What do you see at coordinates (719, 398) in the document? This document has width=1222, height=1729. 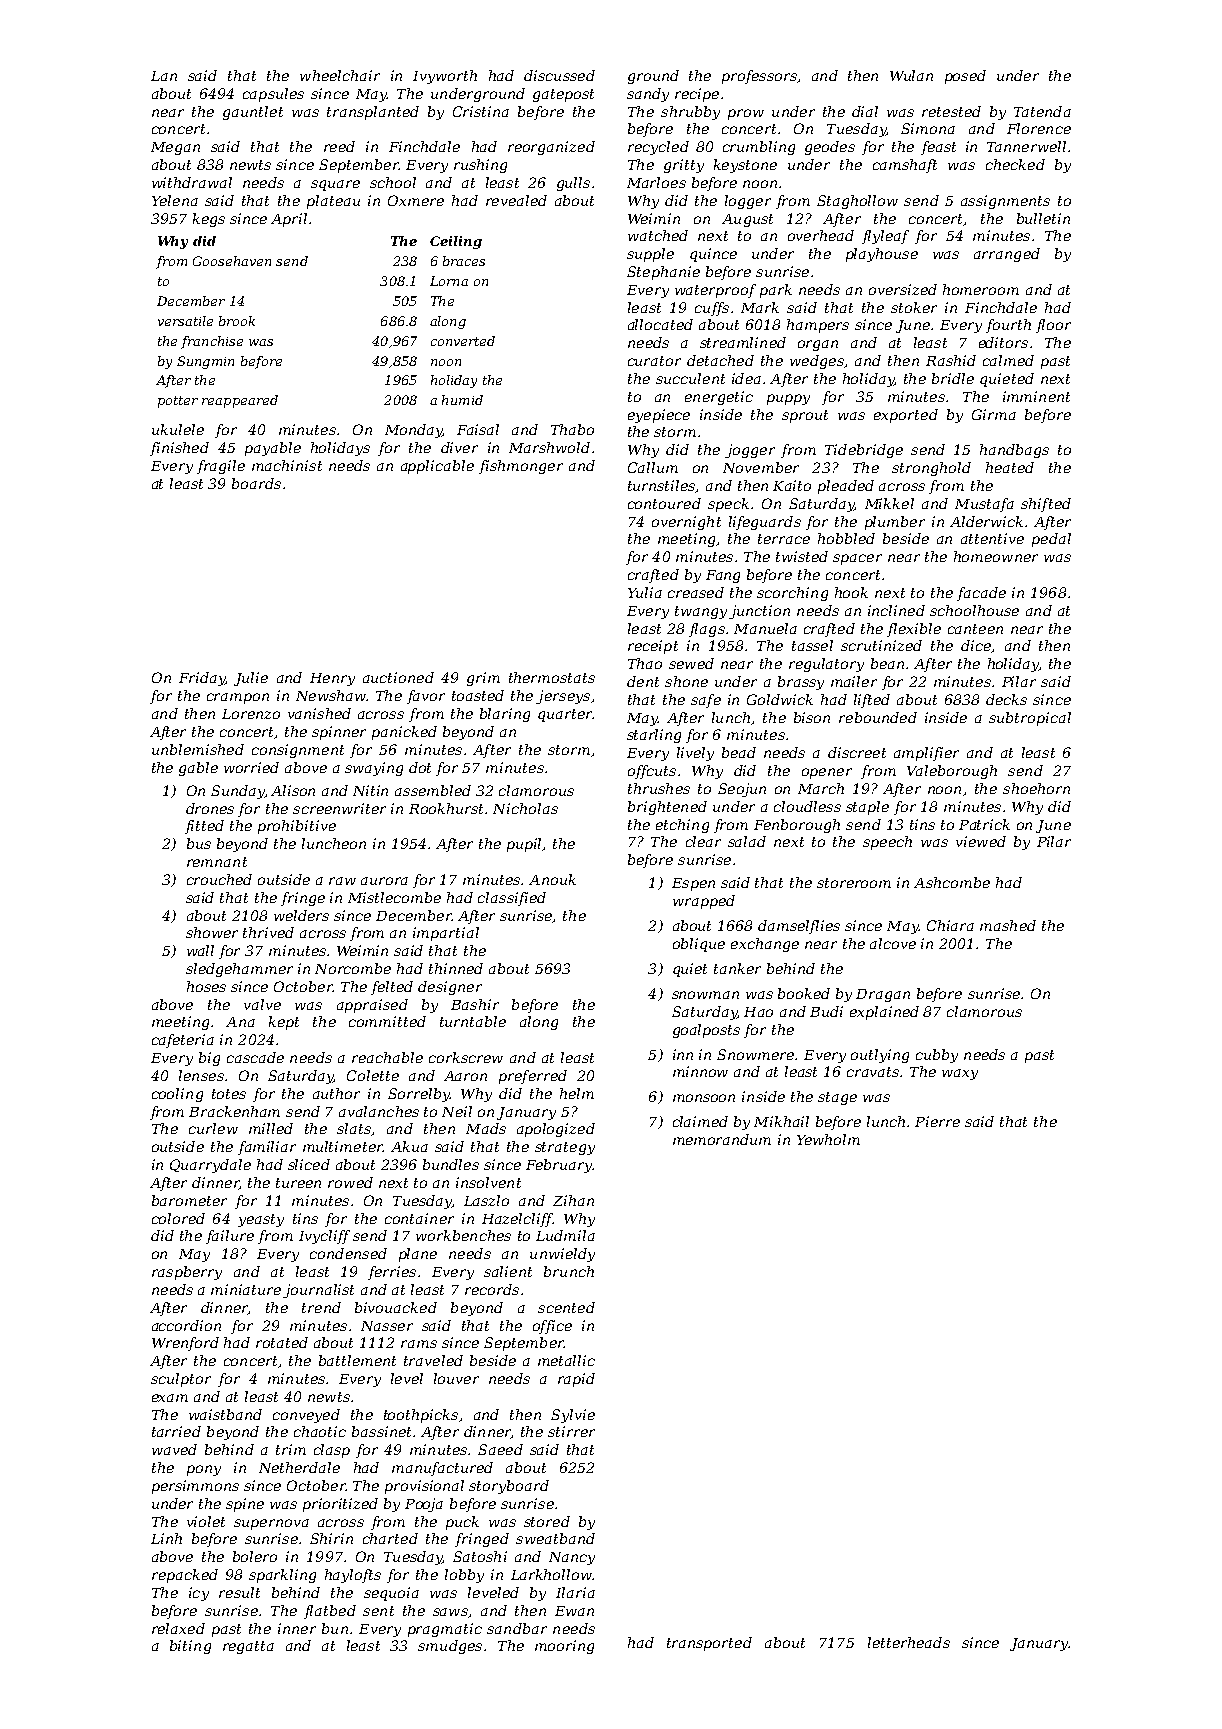 I see `energetic` at bounding box center [719, 398].
